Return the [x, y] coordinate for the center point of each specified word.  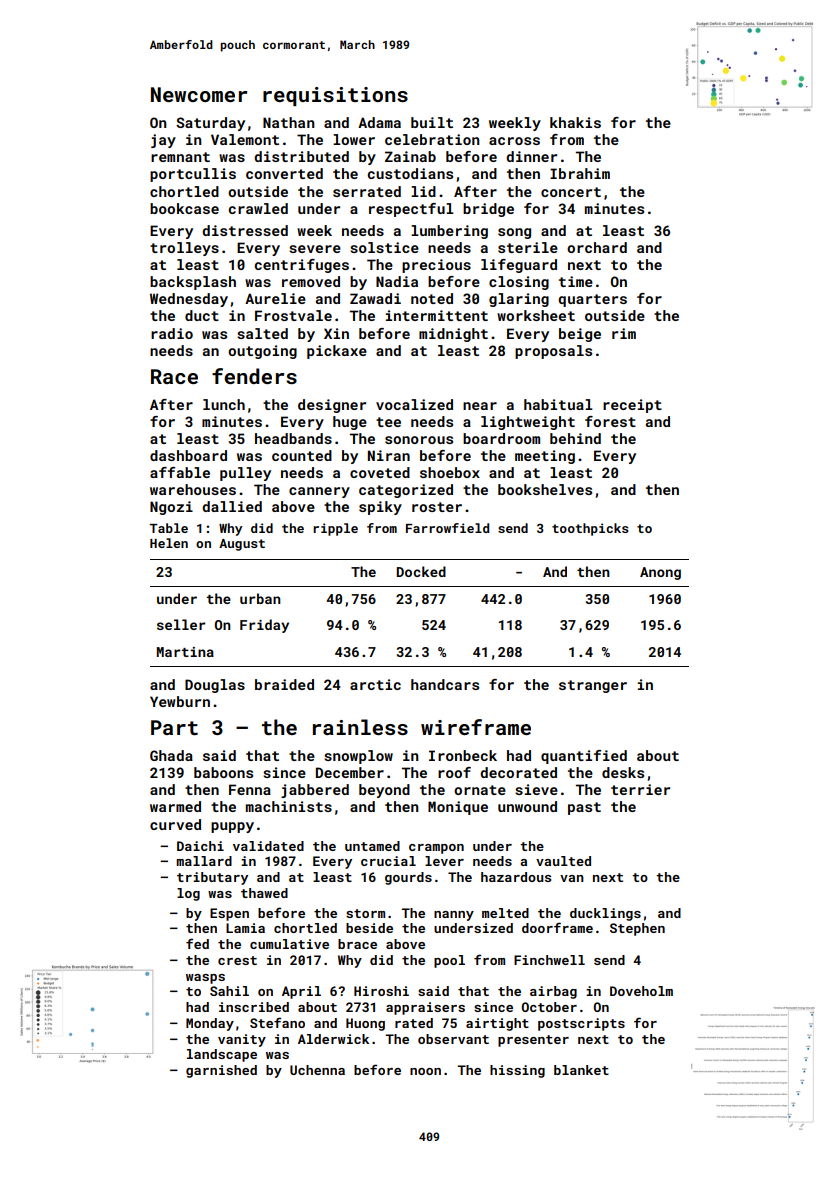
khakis [575, 122]
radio [172, 333]
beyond [384, 791]
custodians [410, 173]
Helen [169, 543]
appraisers [425, 1008]
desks [623, 772]
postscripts [581, 1024]
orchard [597, 247]
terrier [640, 789]
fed [197, 943]
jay [163, 141]
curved [175, 824]
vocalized [414, 404]
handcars [445, 684]
